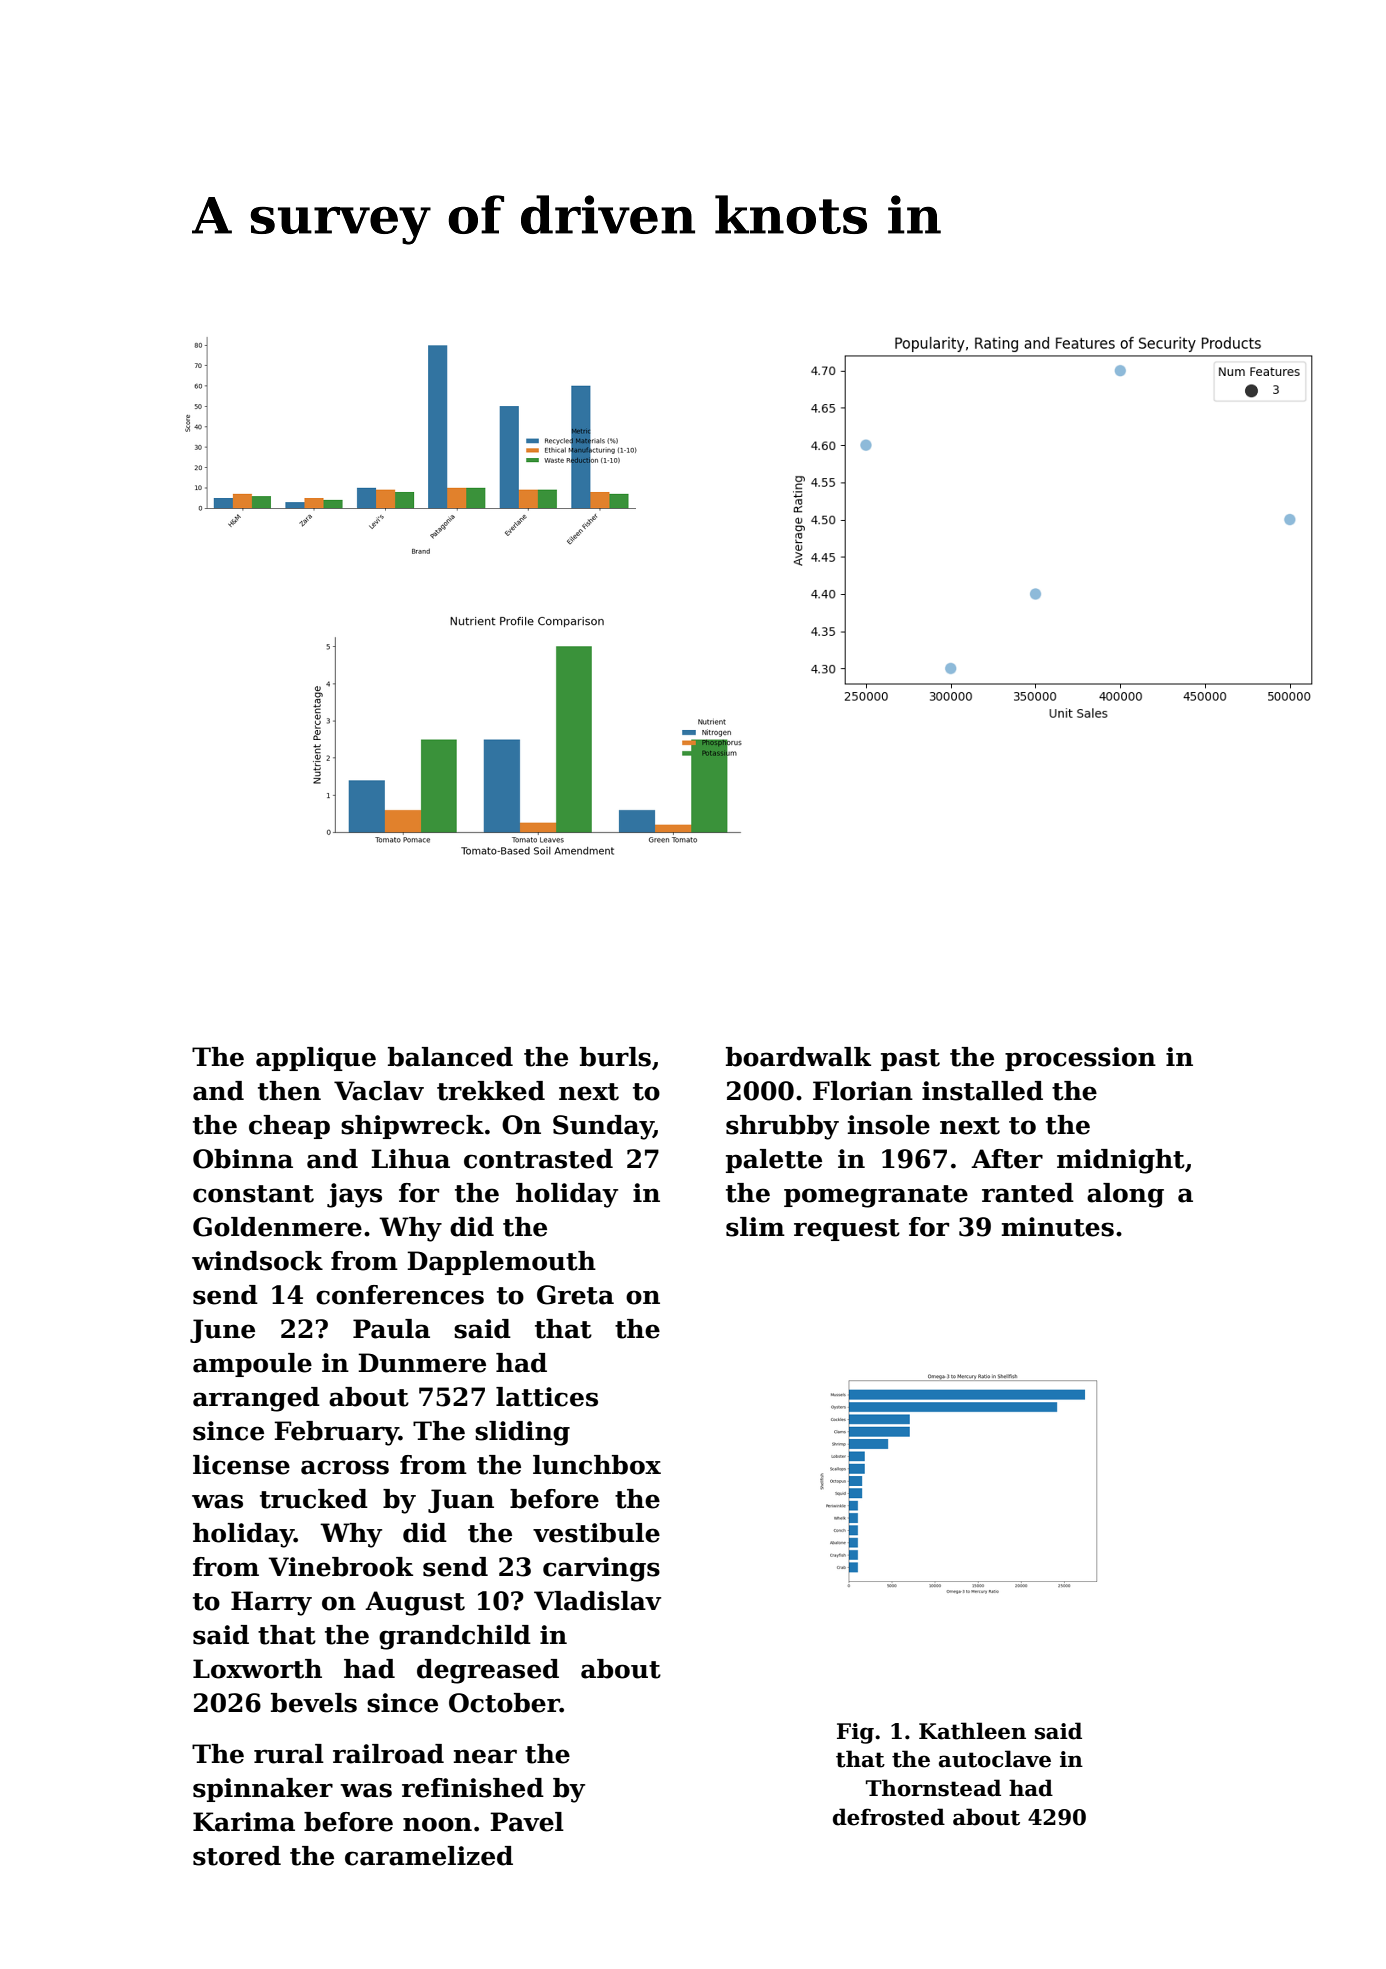 The width and height of the document is (1386, 1969). I want to click on autoclave, so click(995, 1759).
